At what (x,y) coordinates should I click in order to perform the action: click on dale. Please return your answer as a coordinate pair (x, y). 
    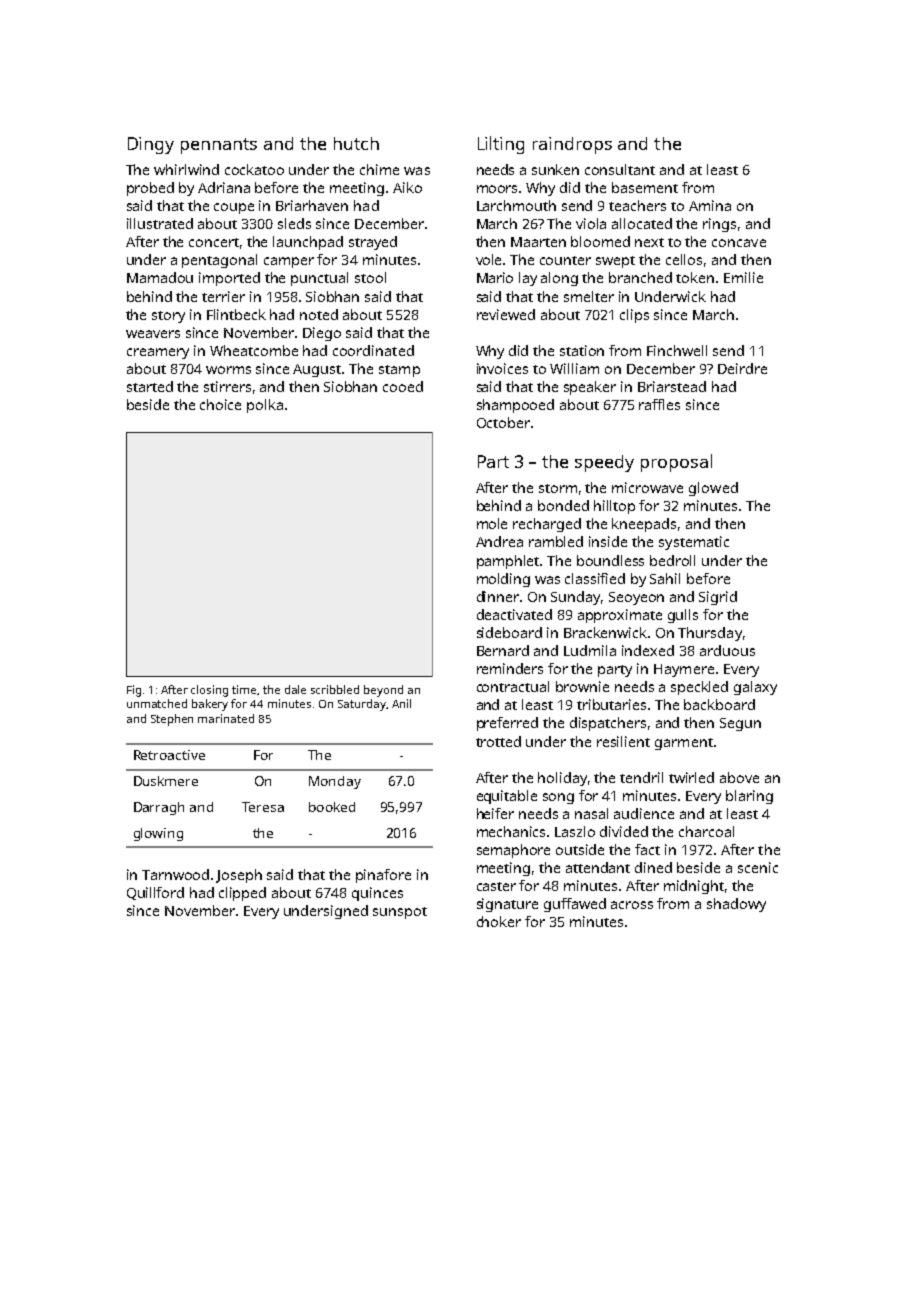
    Looking at the image, I should click on (295, 689).
